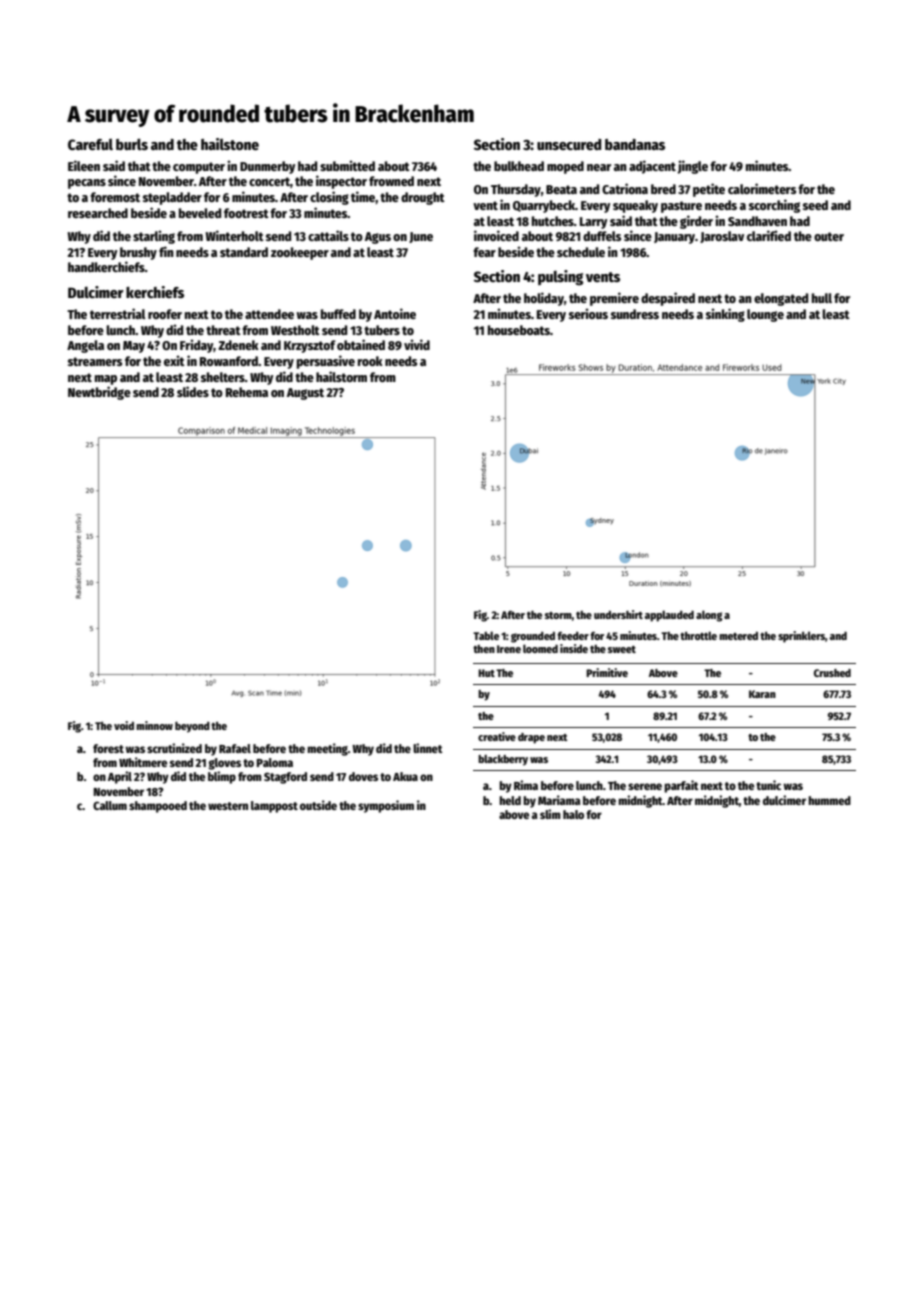  I want to click on serious, so click(588, 313).
